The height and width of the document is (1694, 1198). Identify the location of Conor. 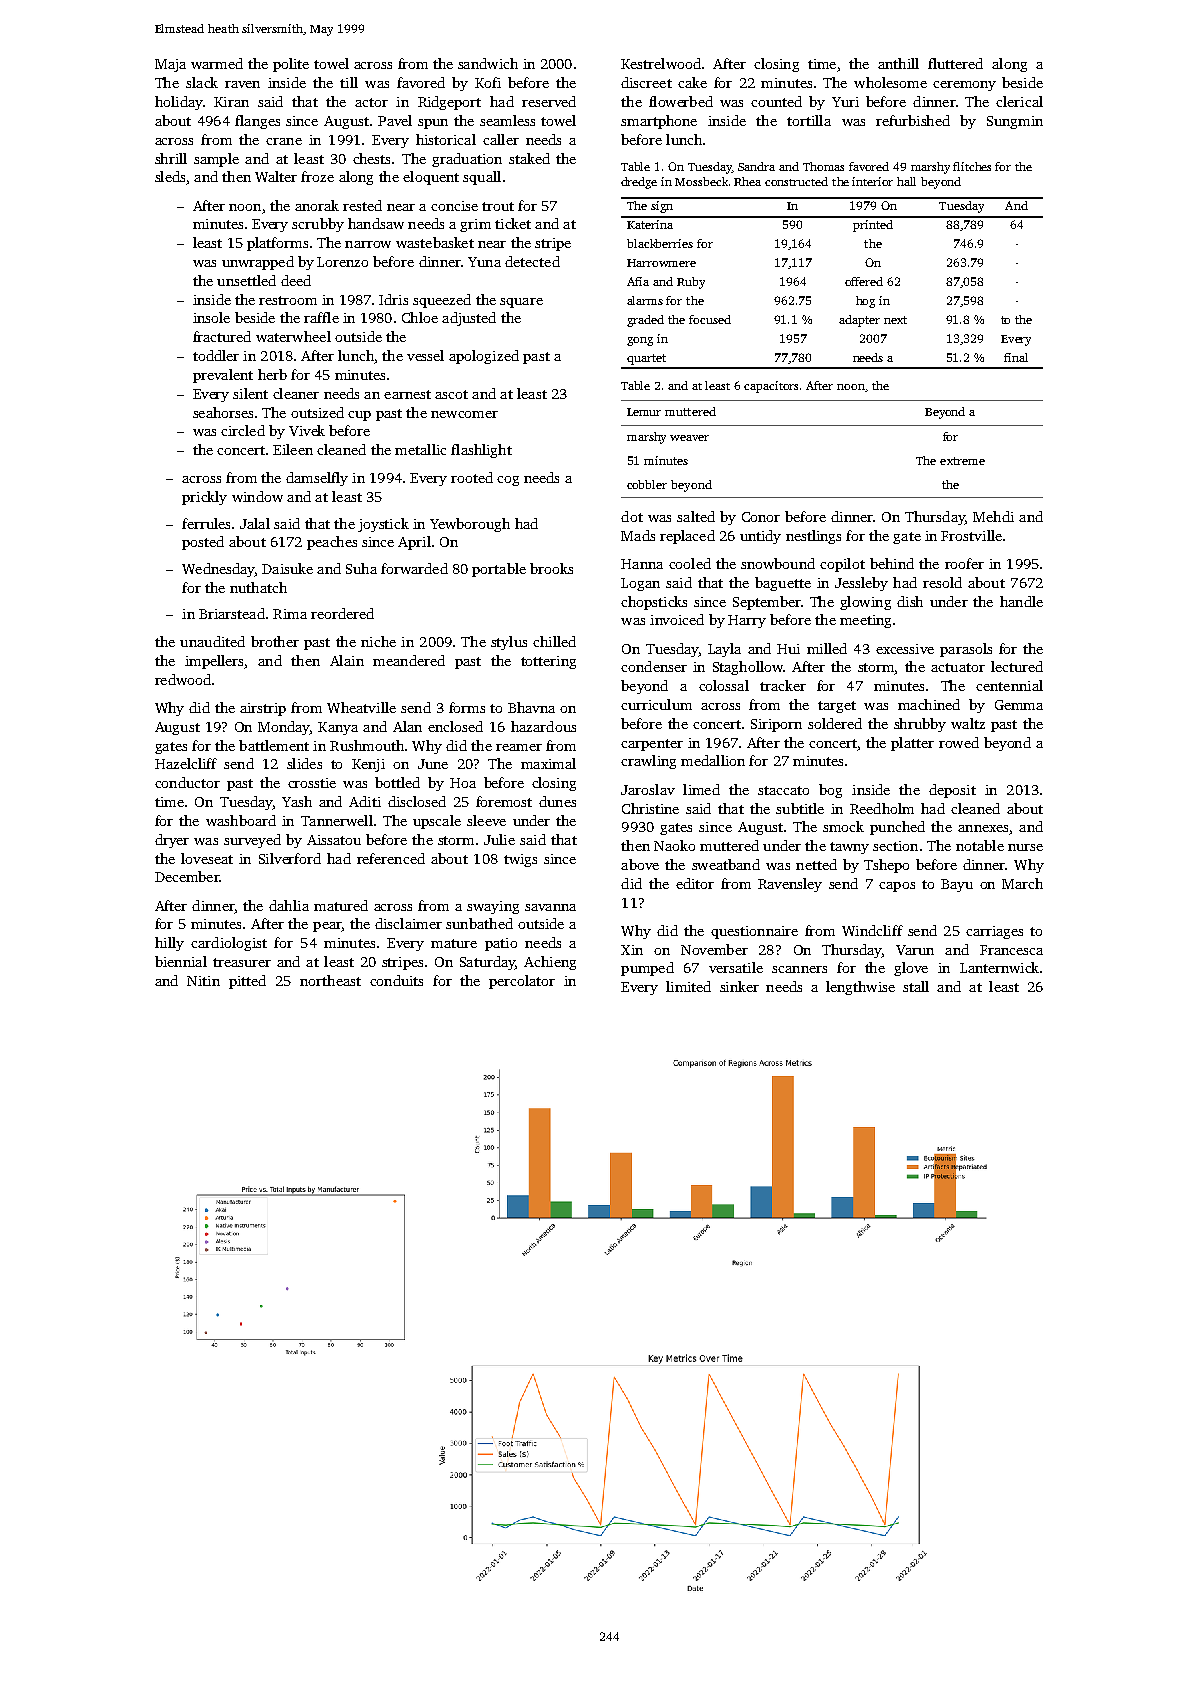
(761, 517).
